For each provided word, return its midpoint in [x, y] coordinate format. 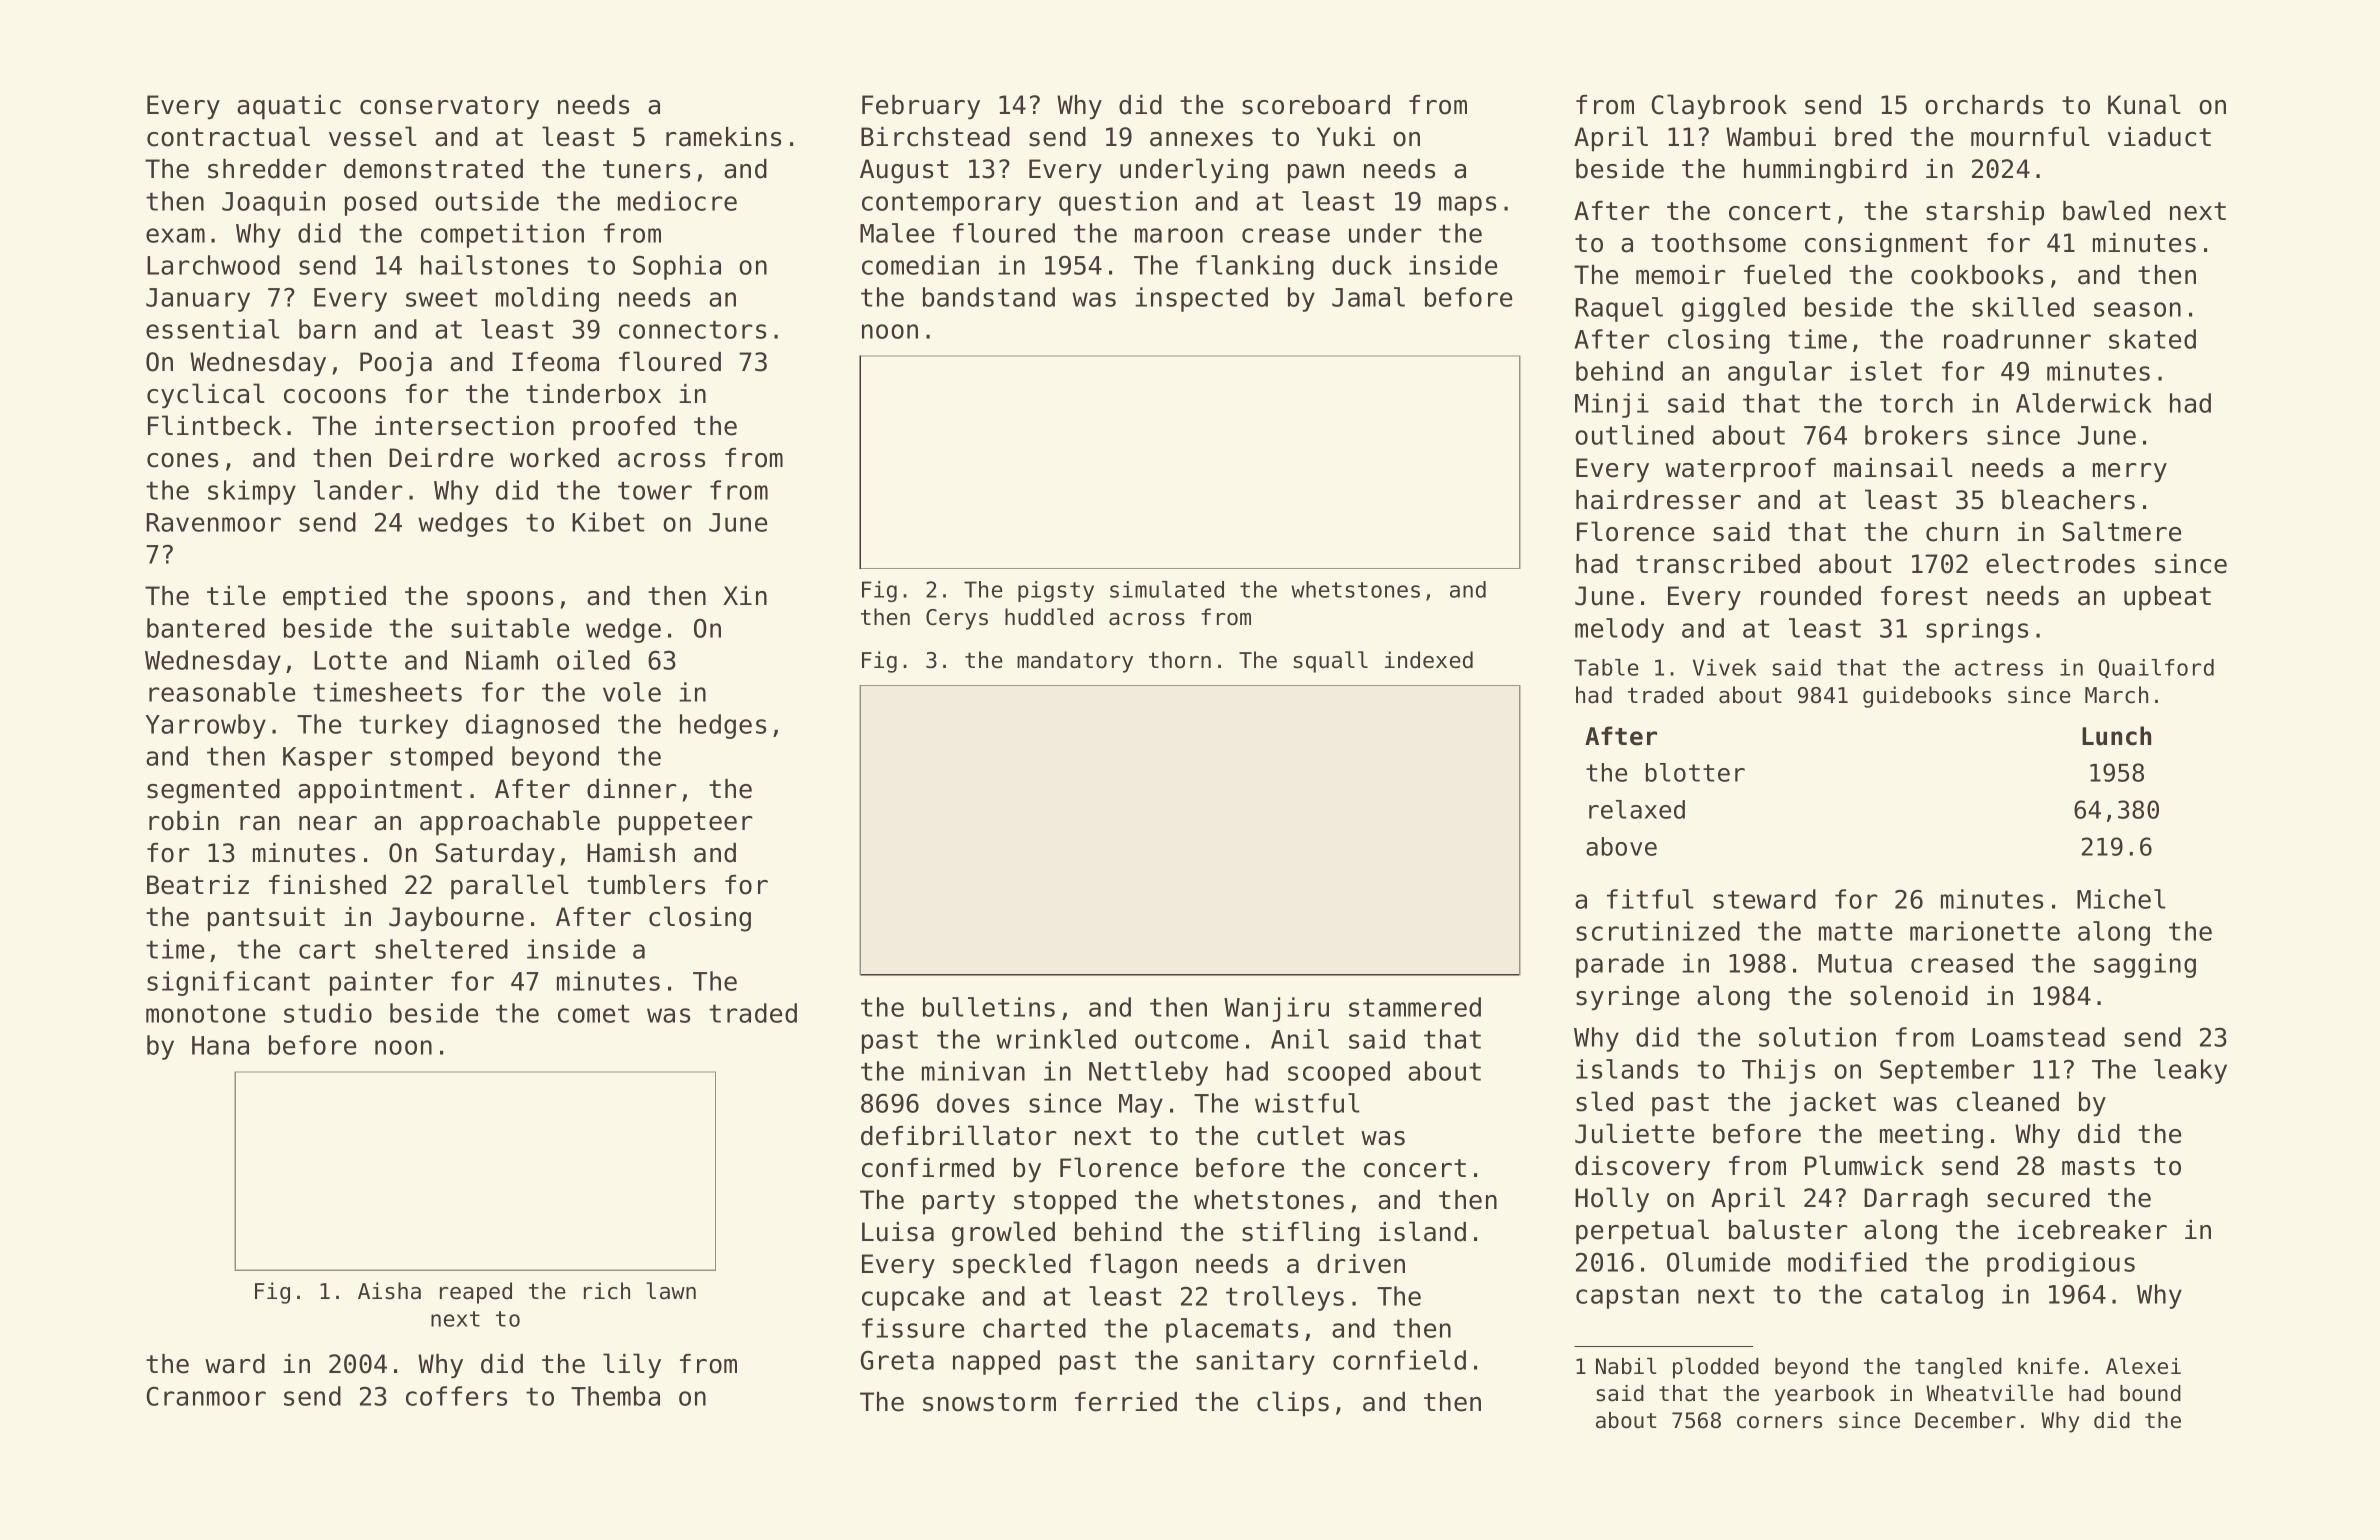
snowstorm [989, 1402]
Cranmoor [206, 1396]
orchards [1984, 105]
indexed [1429, 660]
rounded [1811, 596]
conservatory [449, 108]
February [921, 107]
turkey [403, 726]
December [1965, 1420]
